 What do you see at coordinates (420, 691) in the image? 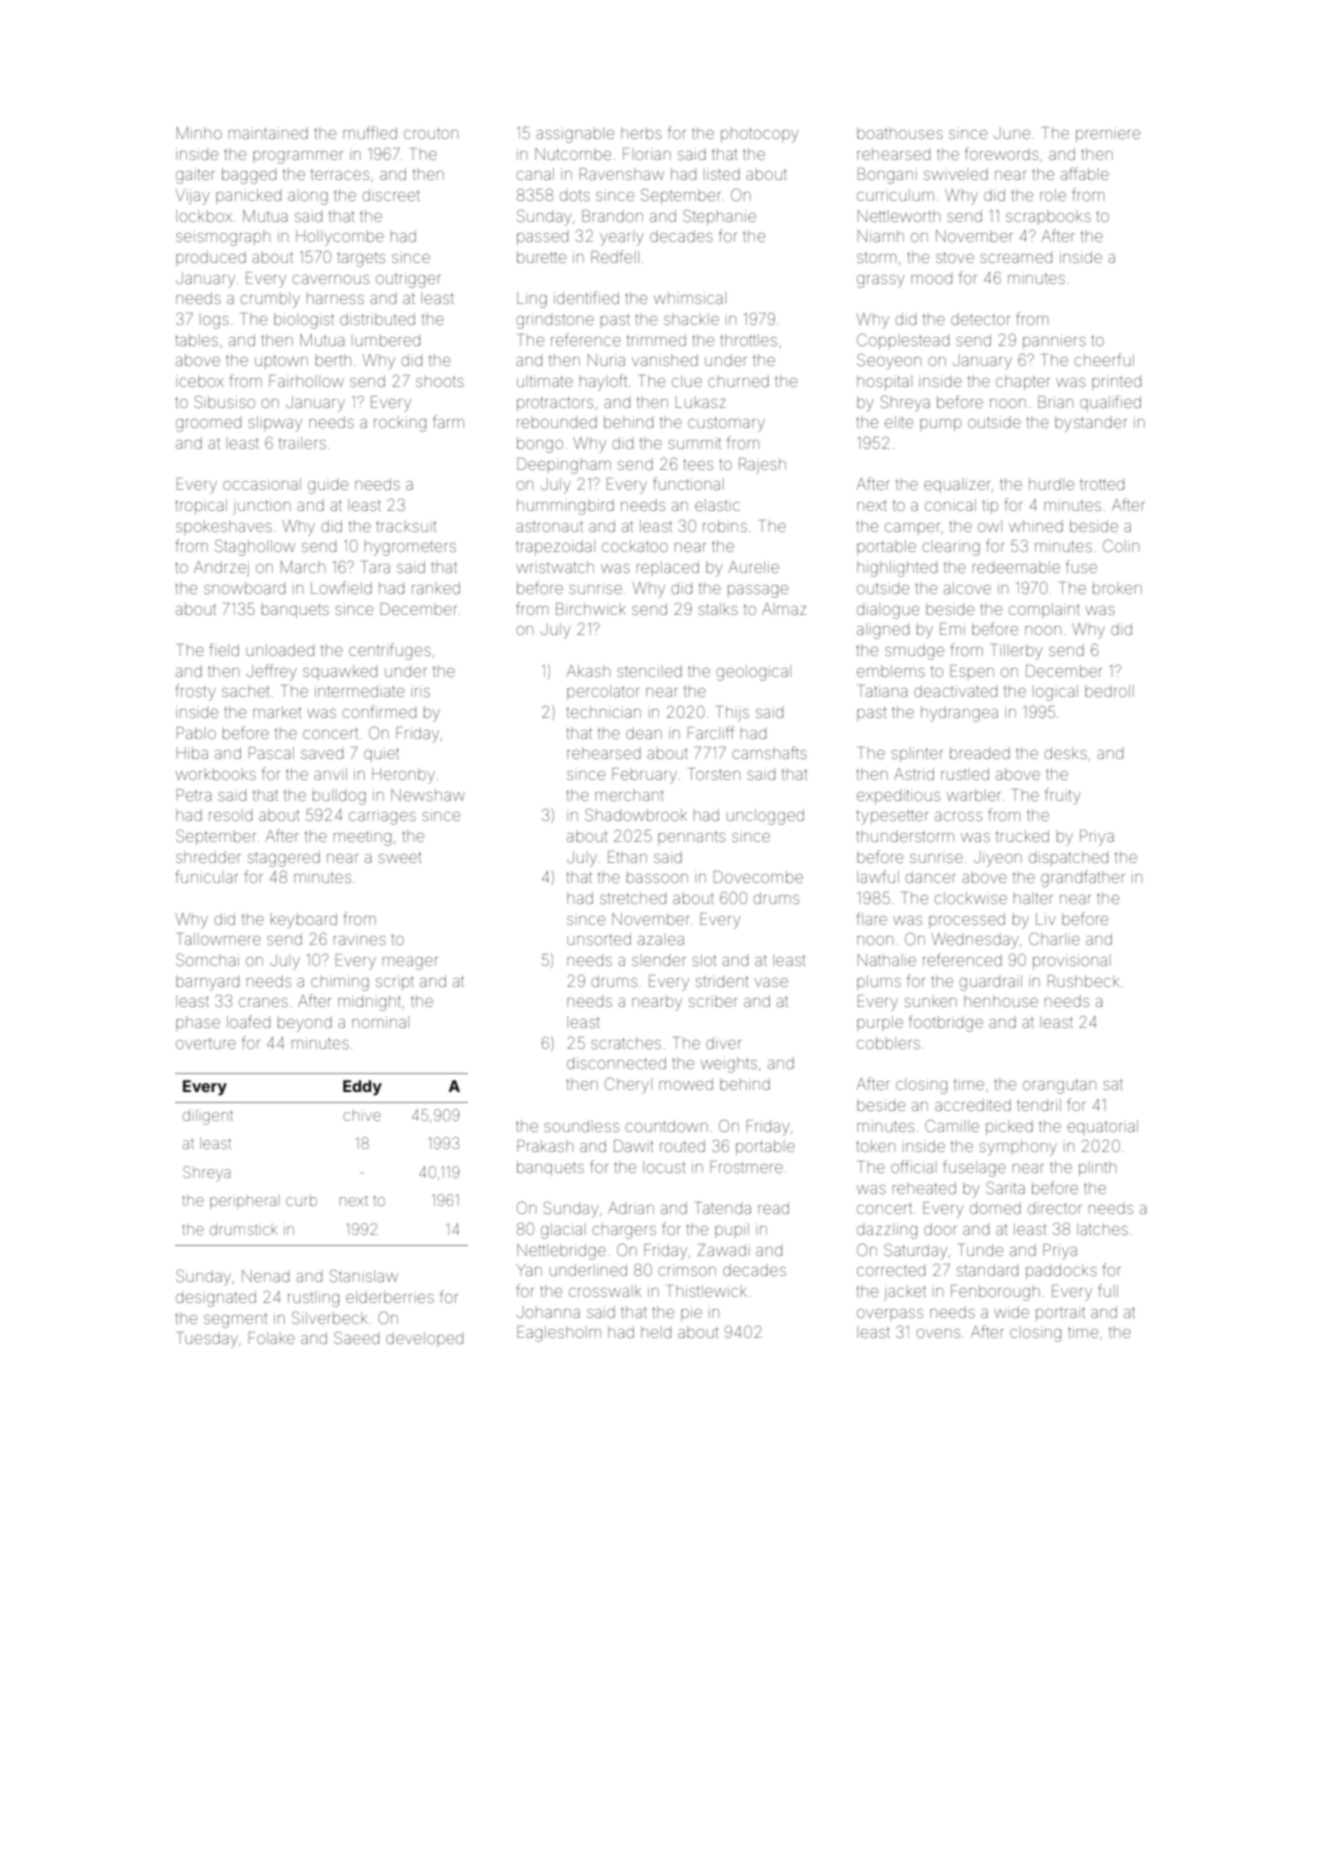
I see `iris` at bounding box center [420, 691].
